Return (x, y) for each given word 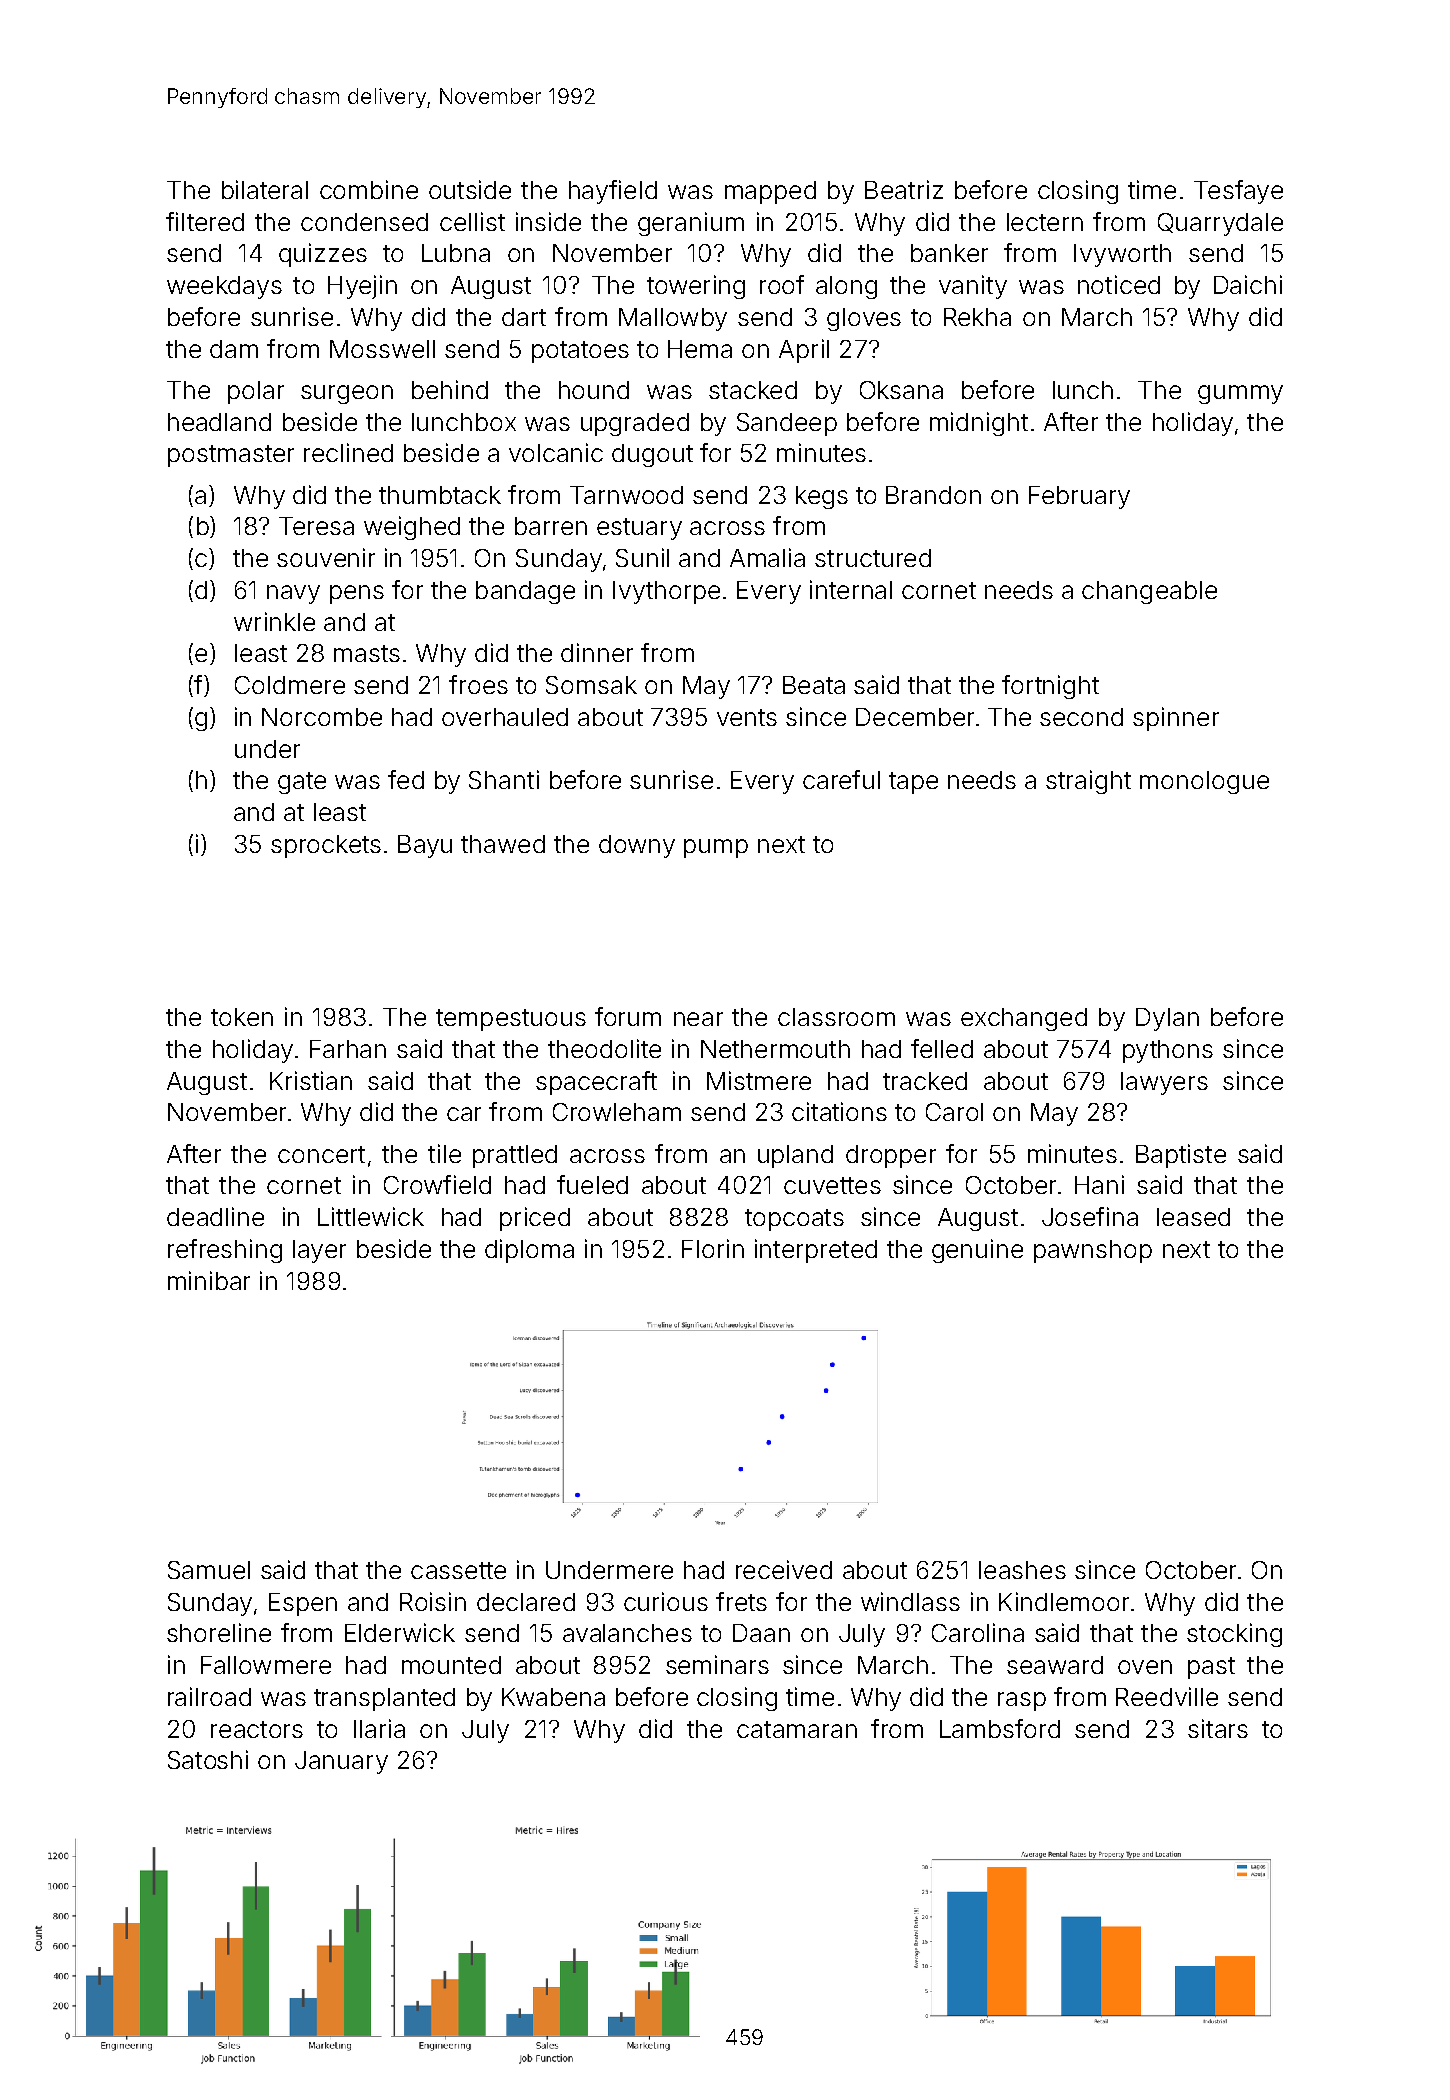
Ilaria (379, 1728)
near (698, 1019)
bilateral (265, 189)
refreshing (225, 1251)
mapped (770, 192)
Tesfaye (1238, 192)
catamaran (797, 1729)
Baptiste (1181, 1156)
